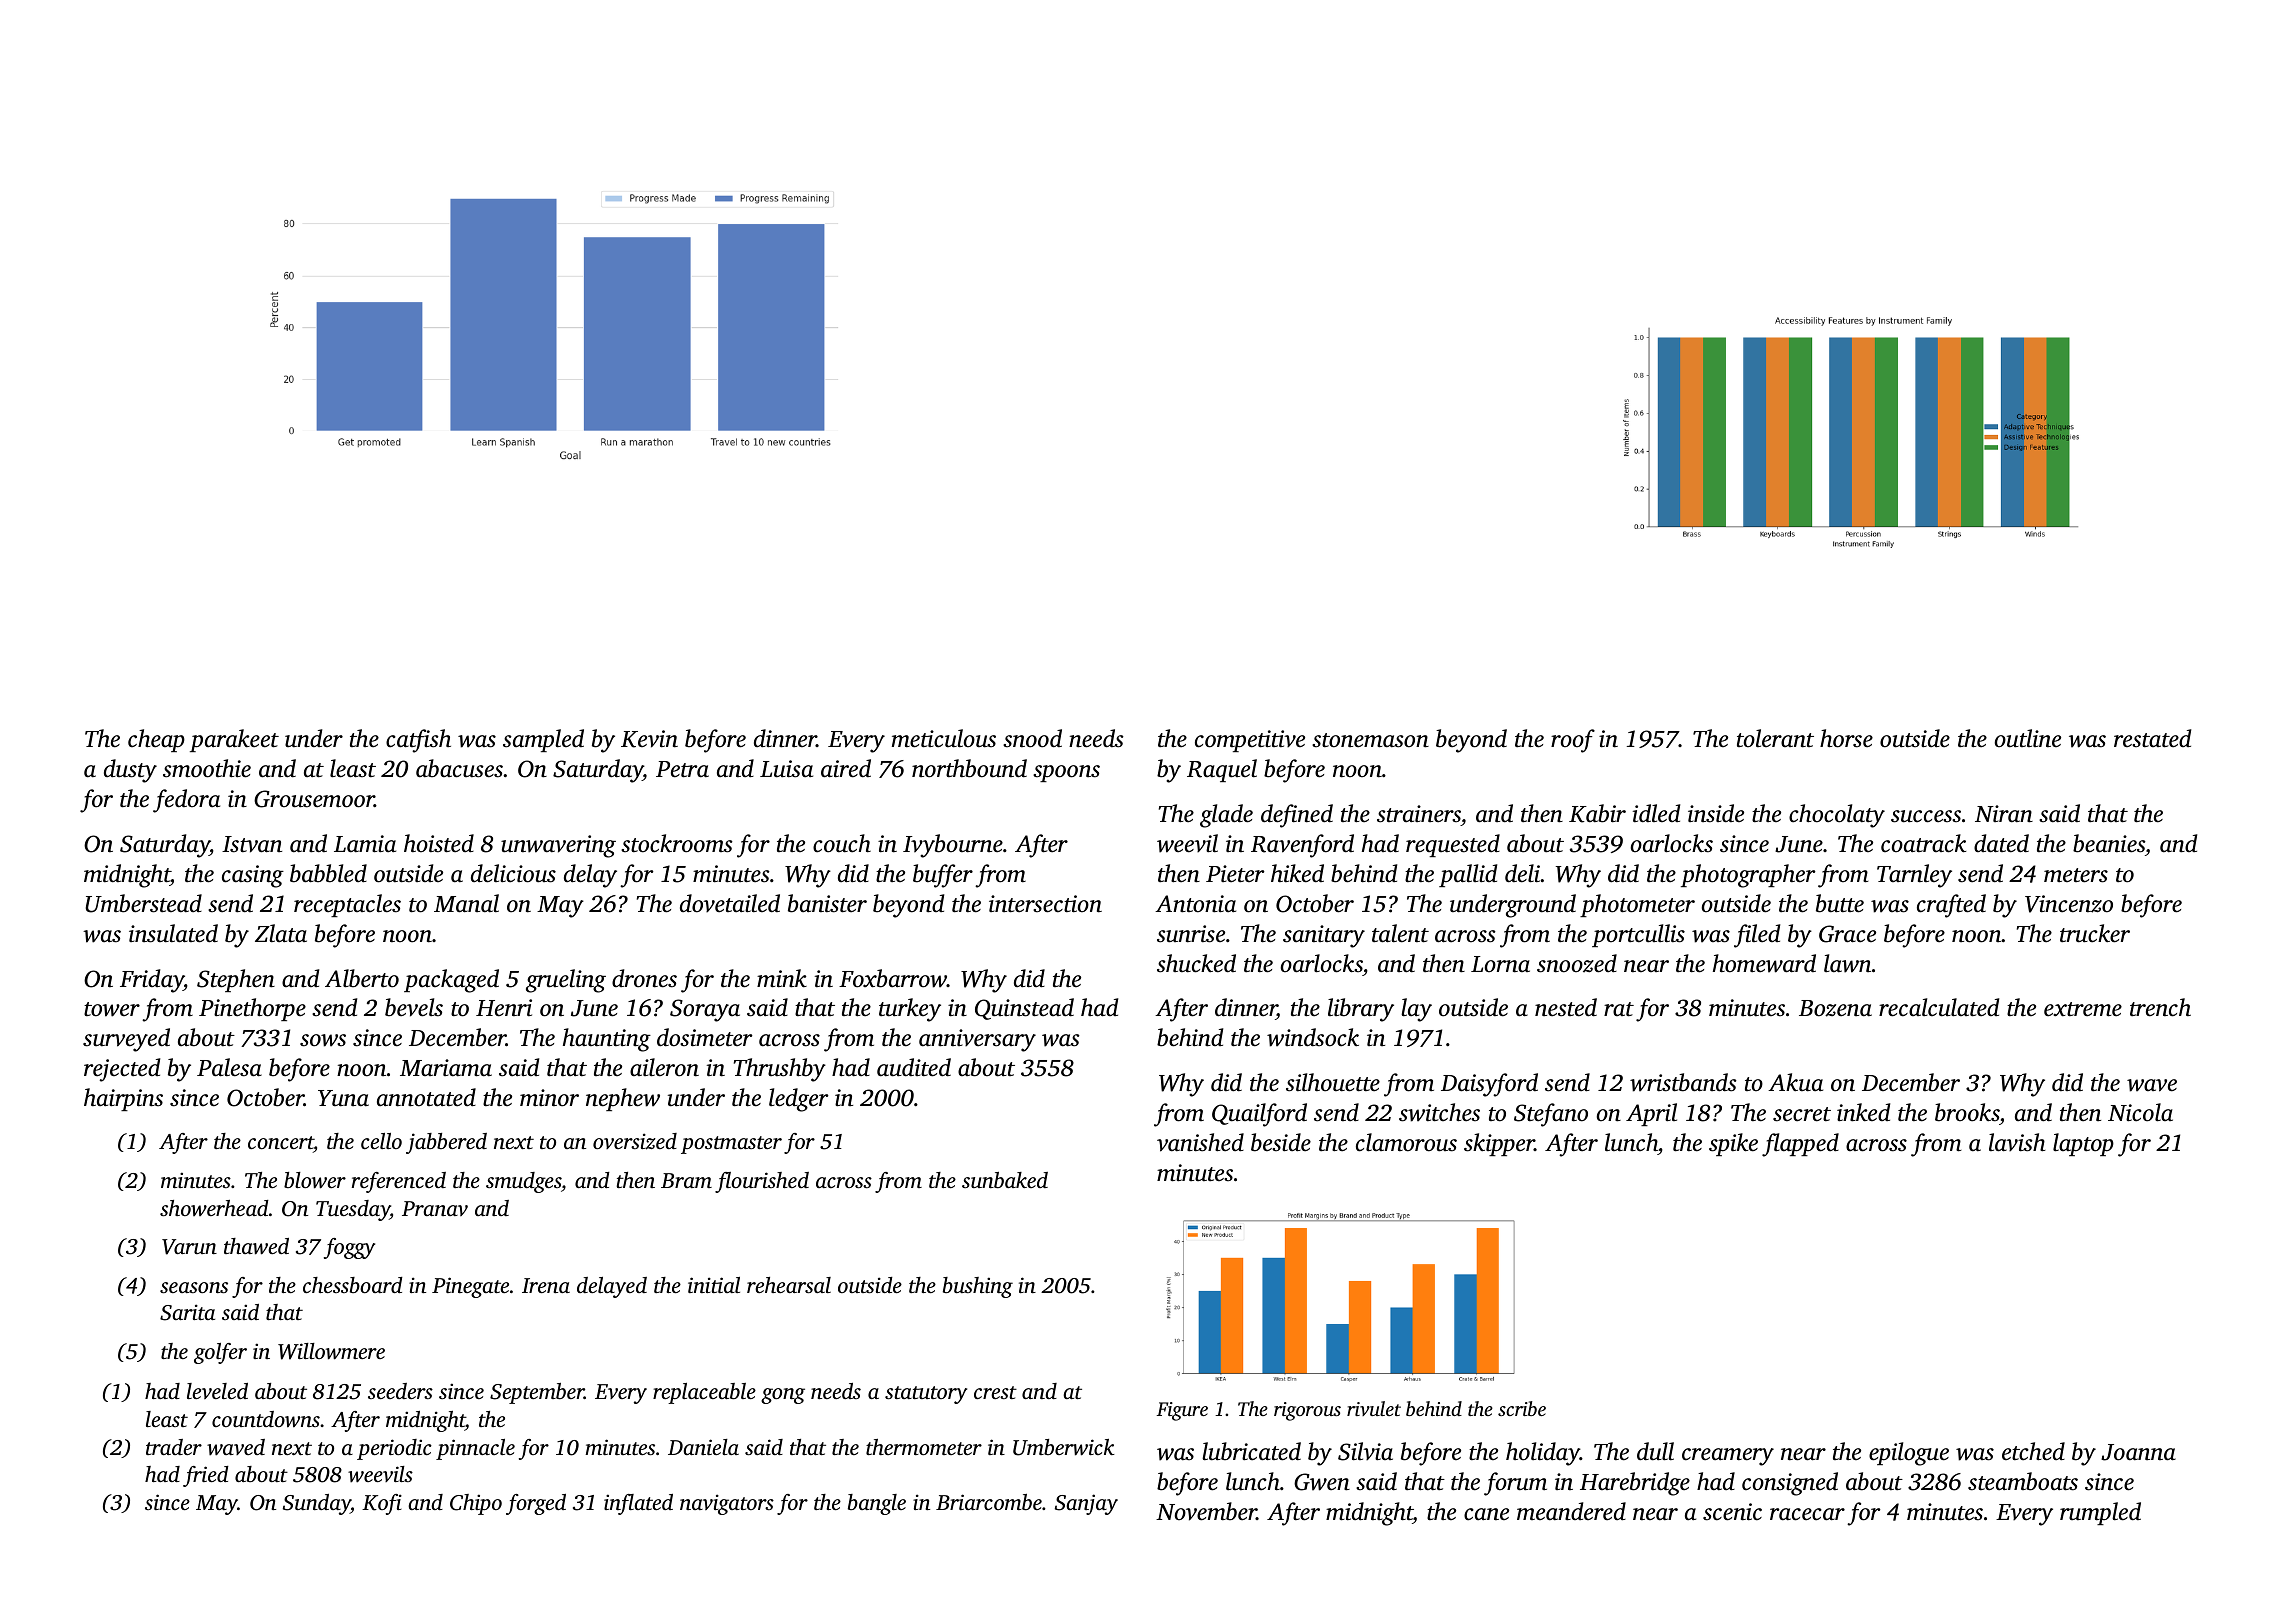 This document has width=2282, height=1614. I want to click on outline, so click(2028, 738).
